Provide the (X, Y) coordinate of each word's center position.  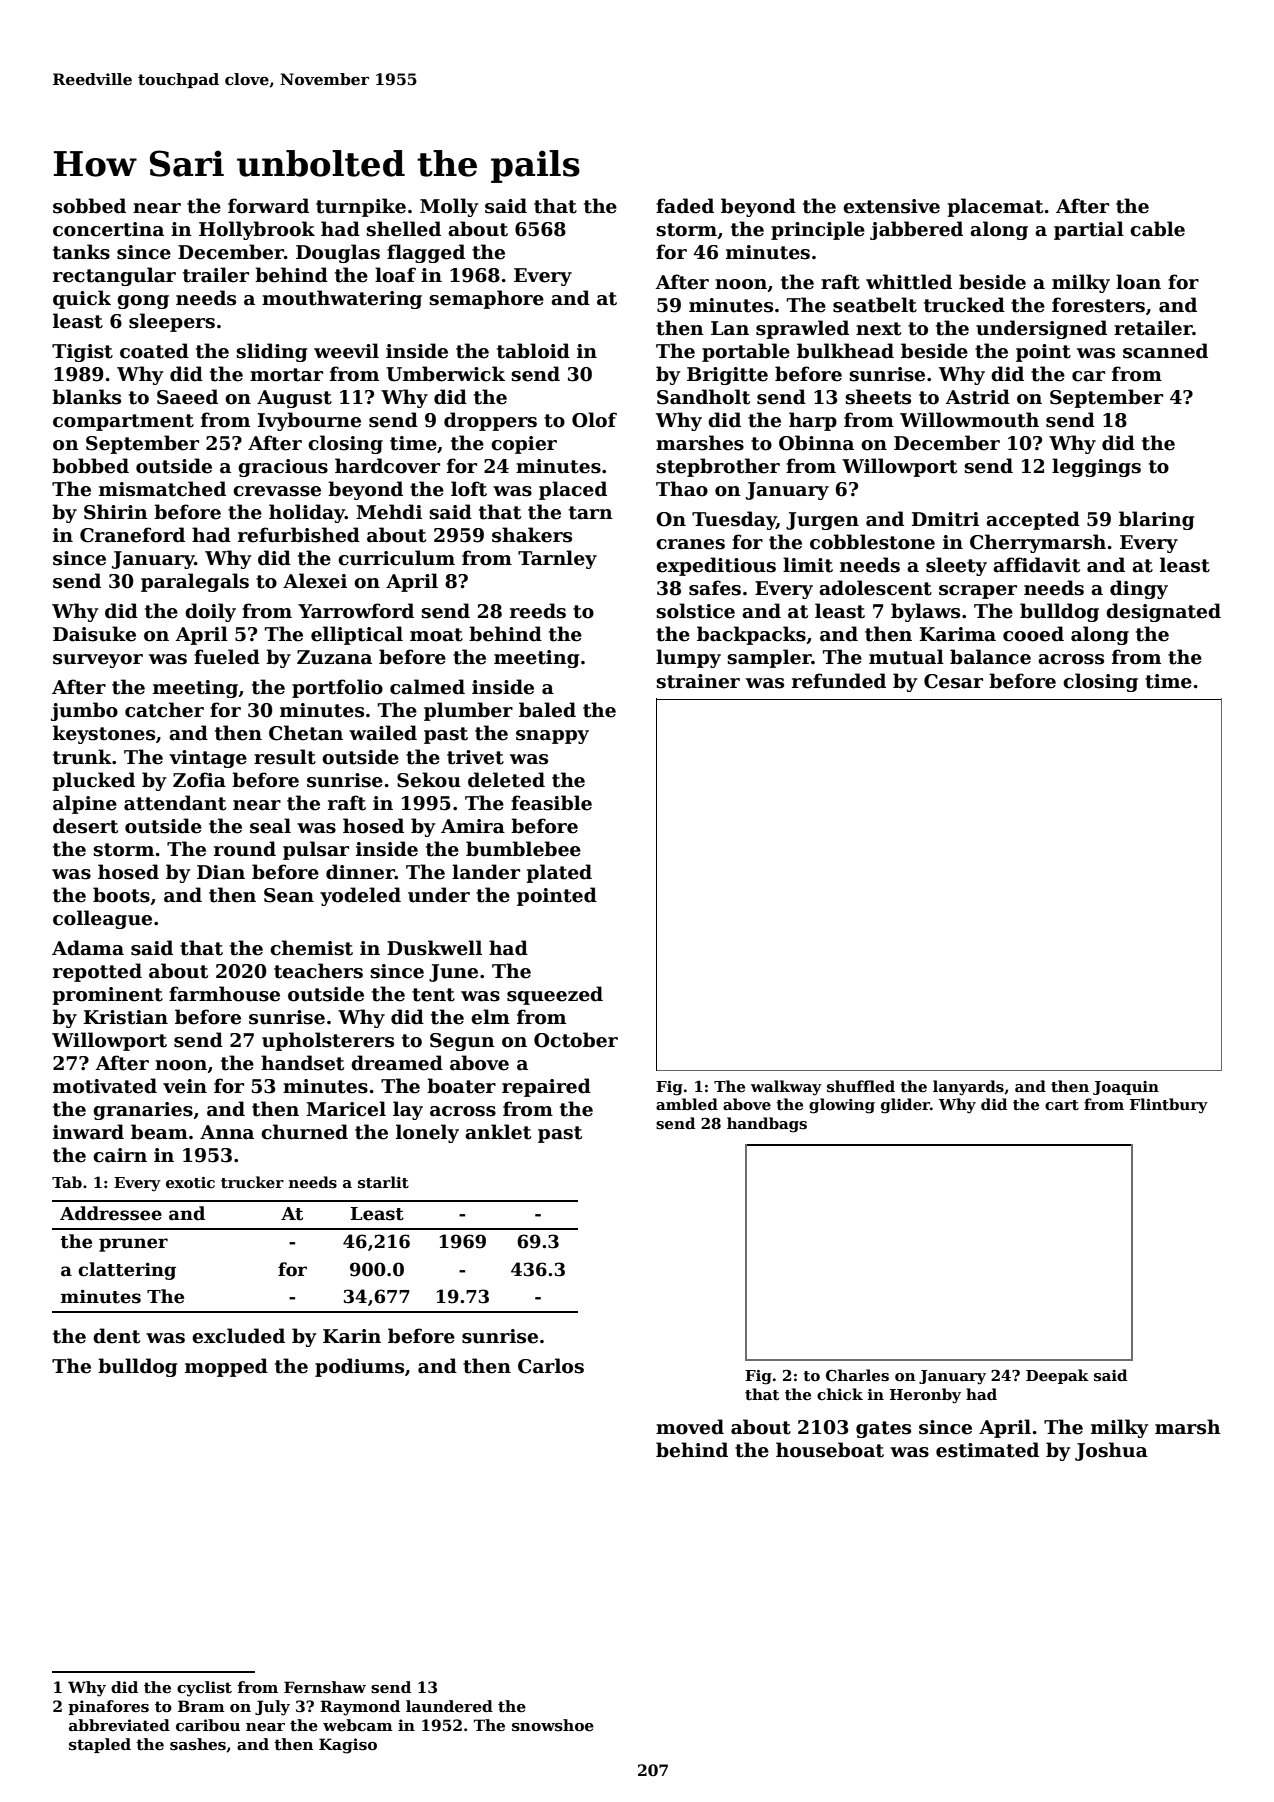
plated (559, 873)
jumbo (84, 711)
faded (685, 206)
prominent (108, 996)
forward (268, 206)
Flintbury (1169, 1106)
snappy (552, 737)
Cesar (953, 681)
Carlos (551, 1366)
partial (1089, 230)
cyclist (204, 1689)
